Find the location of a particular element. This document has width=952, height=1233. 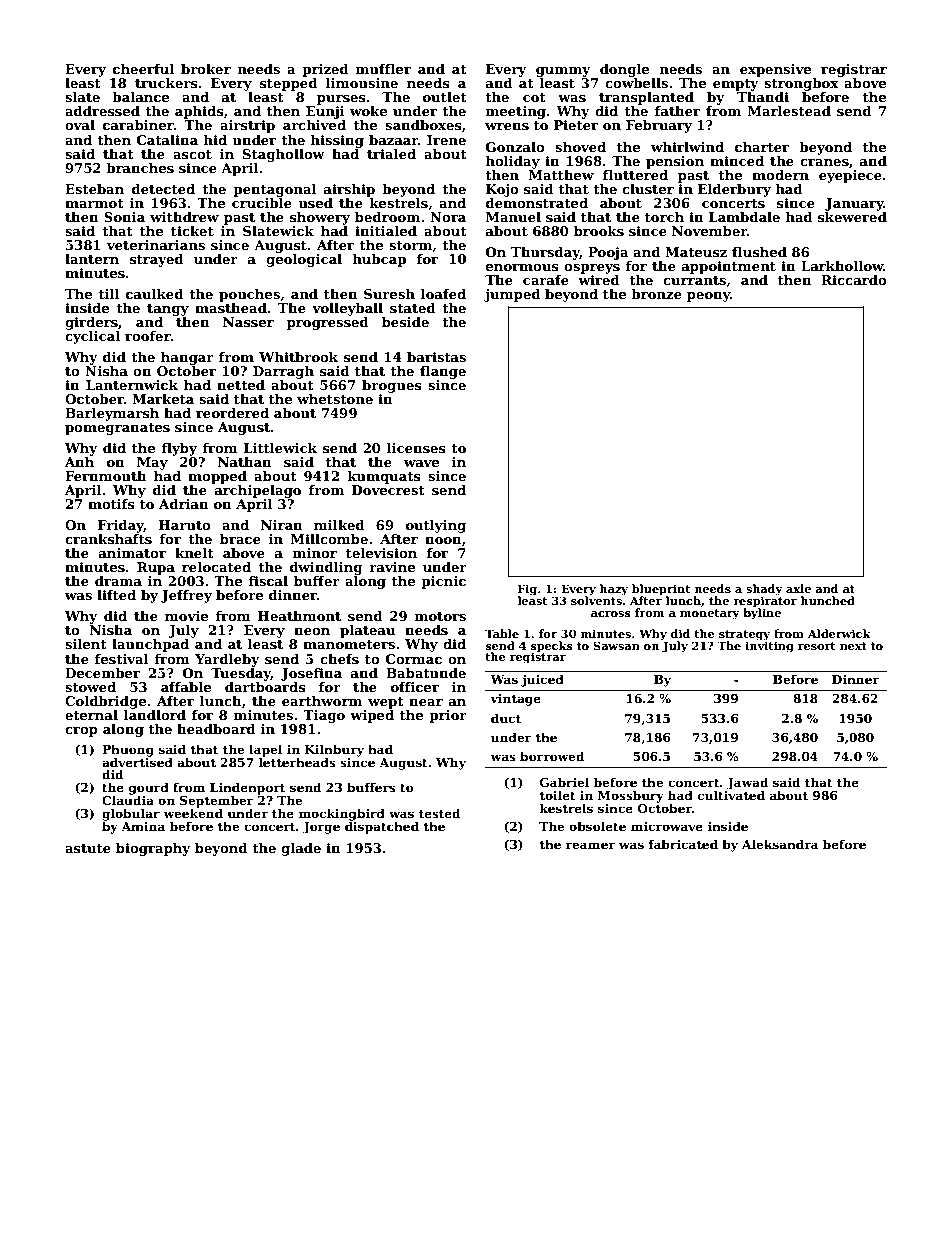

Gonzalo is located at coordinates (515, 147).
